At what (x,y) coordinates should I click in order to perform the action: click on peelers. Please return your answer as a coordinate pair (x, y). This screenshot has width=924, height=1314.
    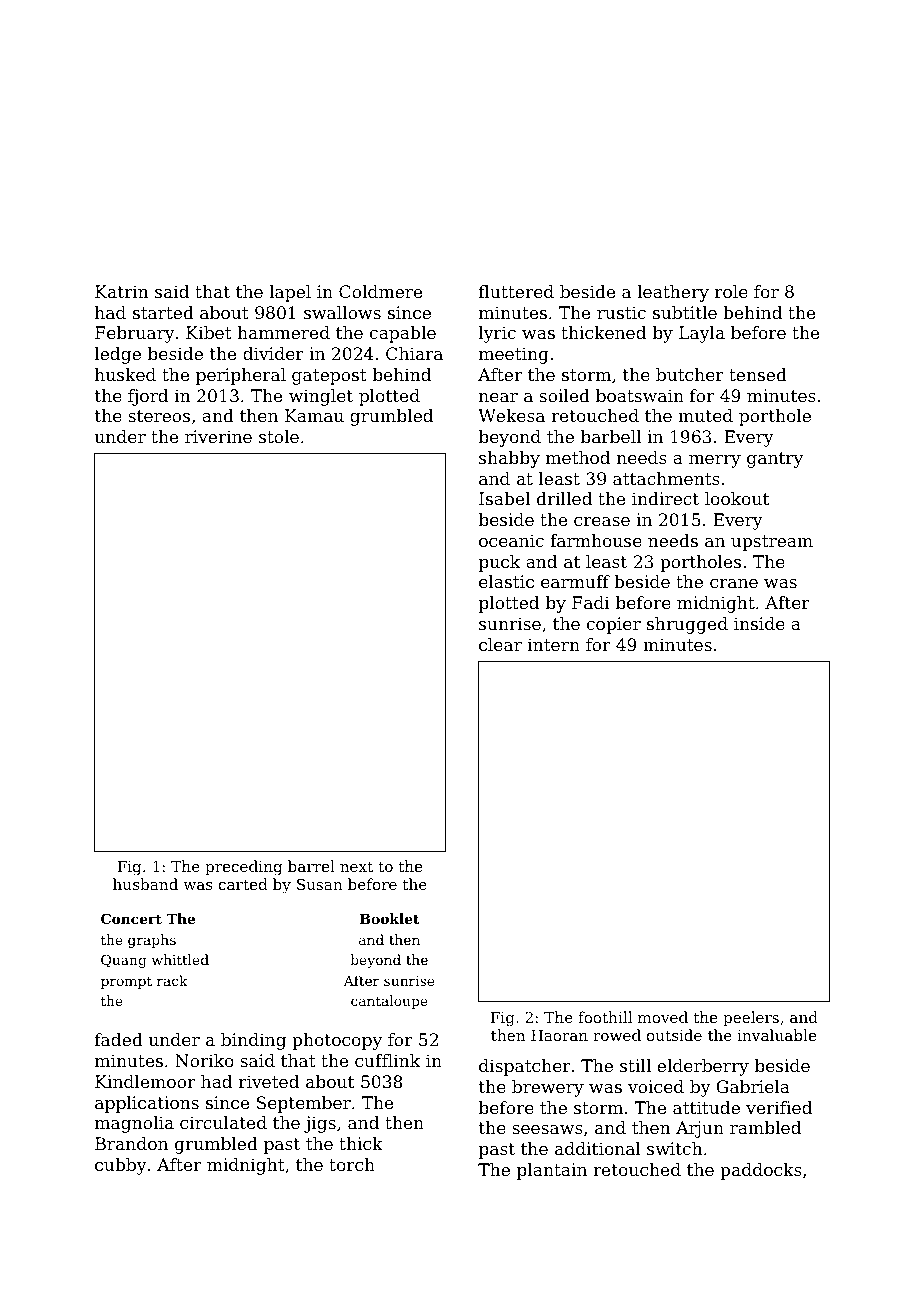
    Looking at the image, I should click on (751, 1018).
